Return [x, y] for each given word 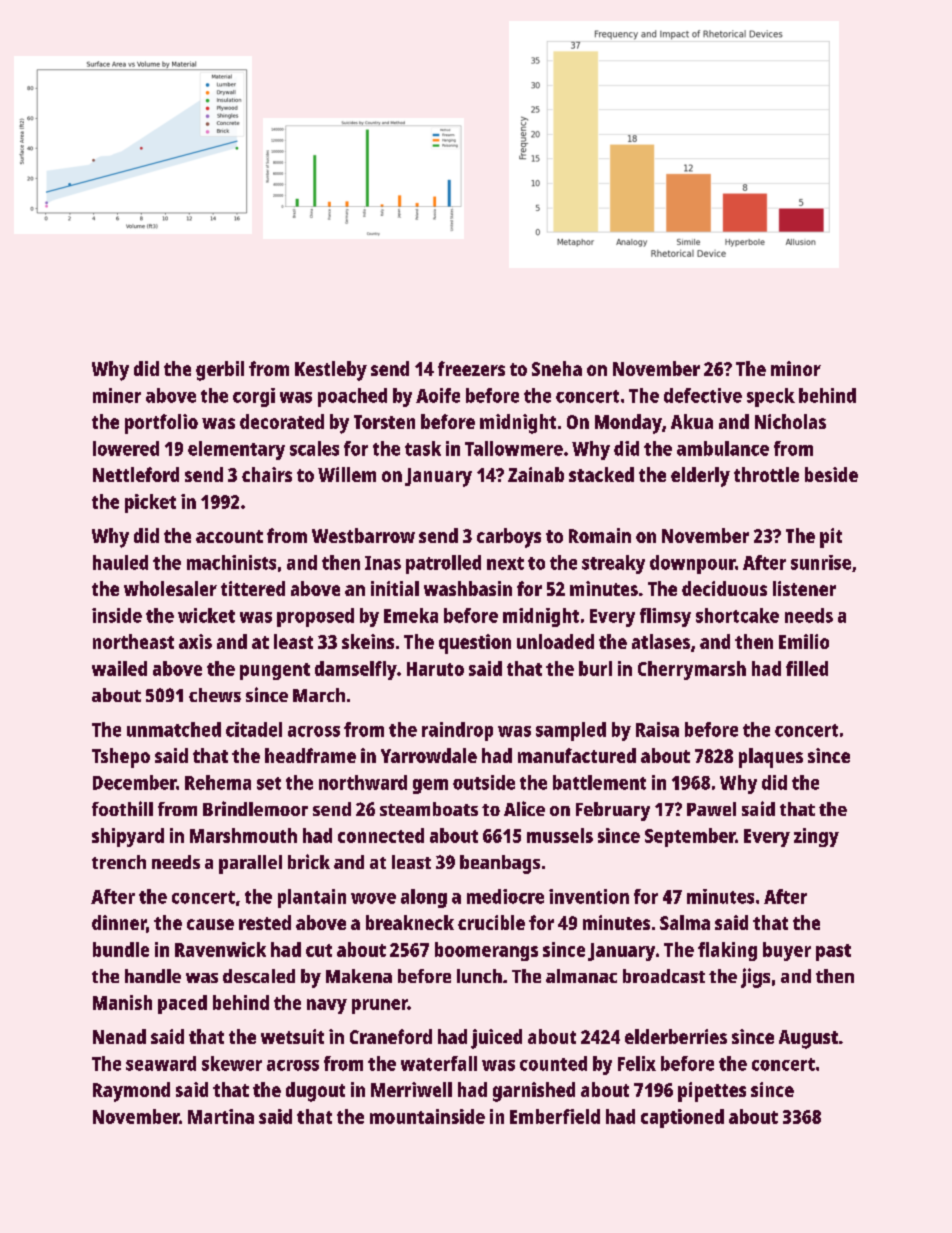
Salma [685, 922]
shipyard [128, 837]
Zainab [536, 474]
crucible [491, 922]
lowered [126, 448]
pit [831, 538]
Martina [221, 1116]
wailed [119, 668]
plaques [771, 758]
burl [595, 668]
